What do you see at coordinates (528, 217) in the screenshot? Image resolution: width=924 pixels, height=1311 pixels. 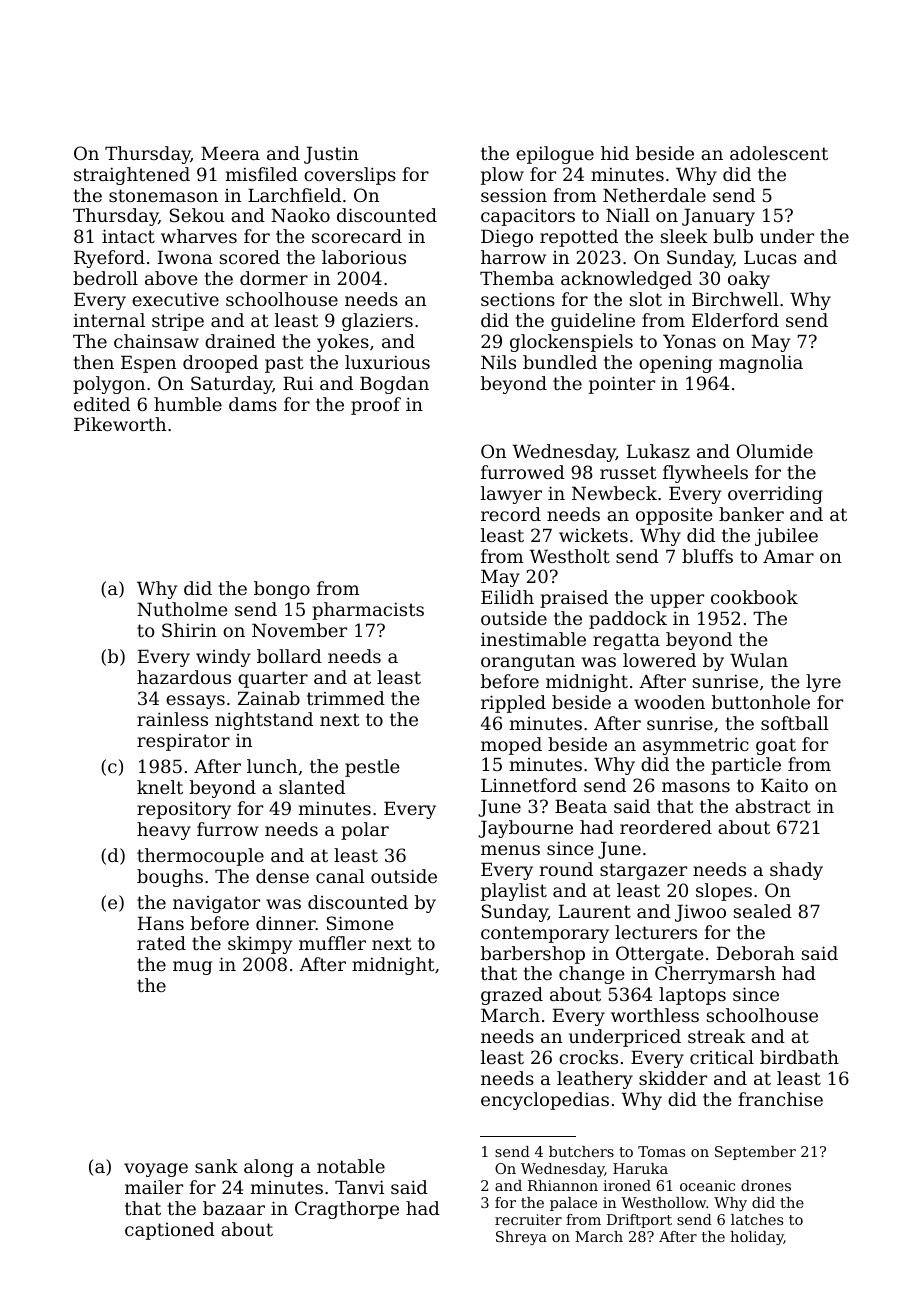 I see `capacitors` at bounding box center [528, 217].
